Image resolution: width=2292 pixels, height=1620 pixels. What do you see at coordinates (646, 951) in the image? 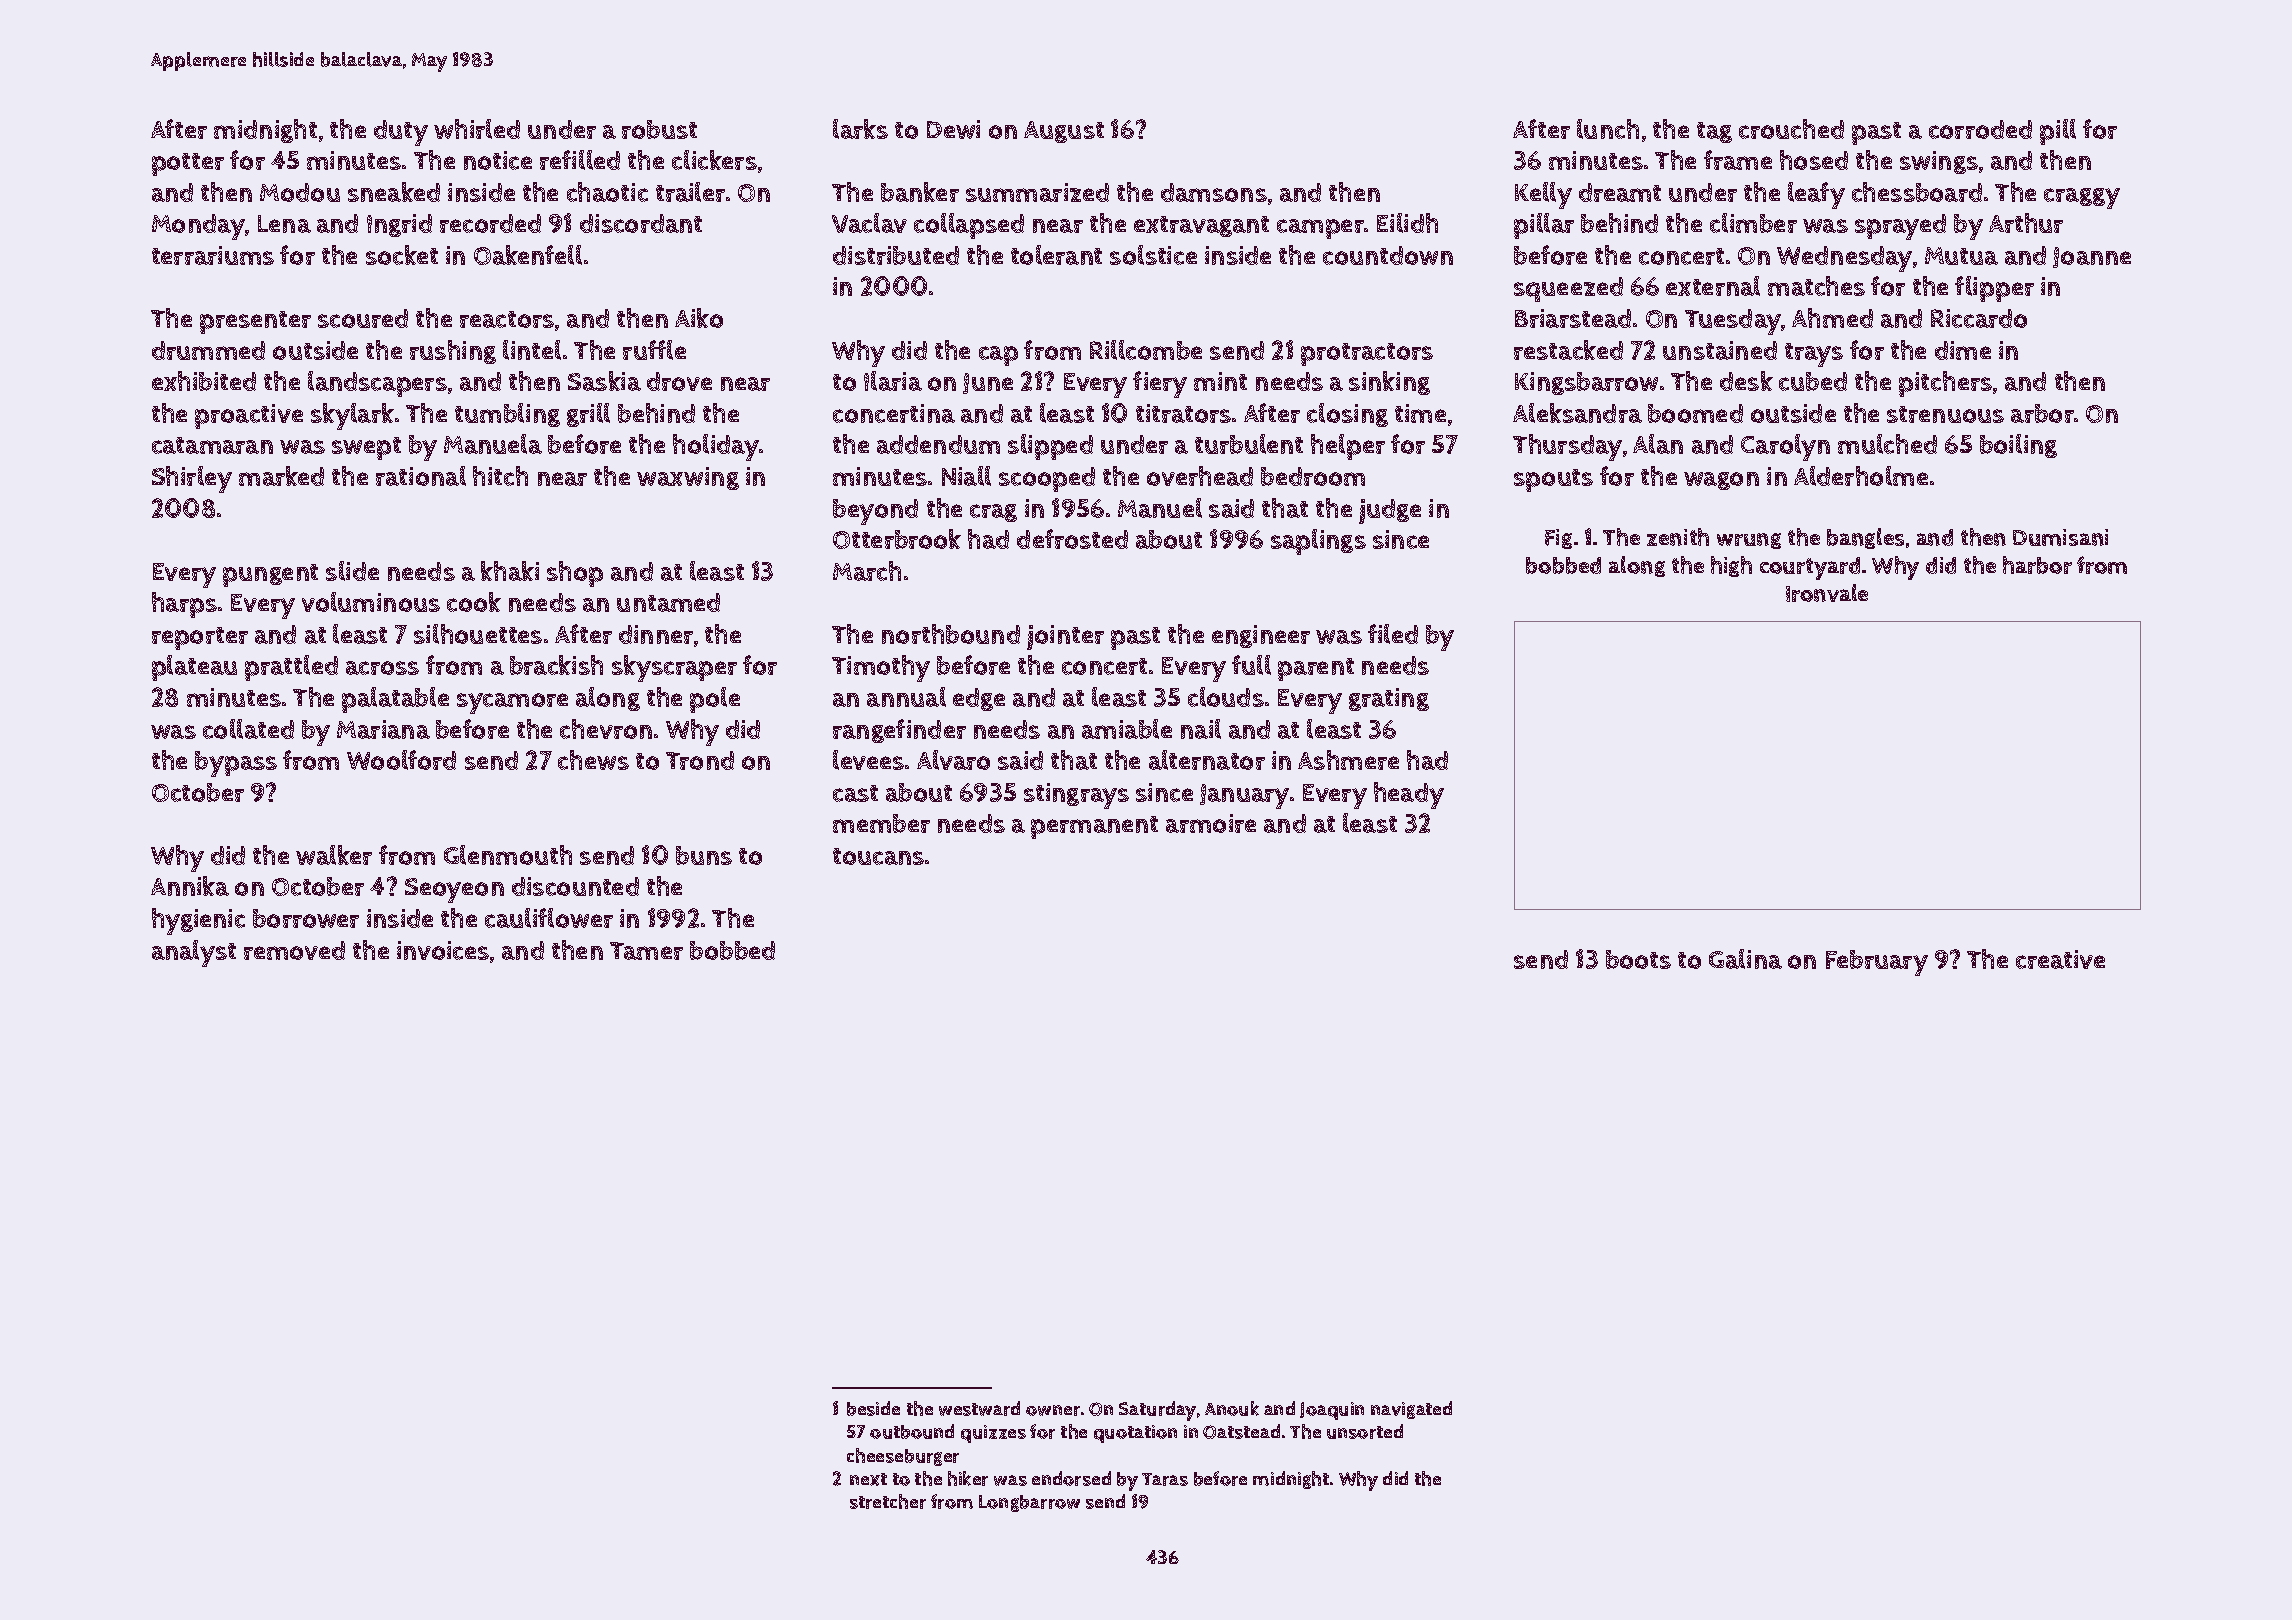
I see `Tamer` at bounding box center [646, 951].
